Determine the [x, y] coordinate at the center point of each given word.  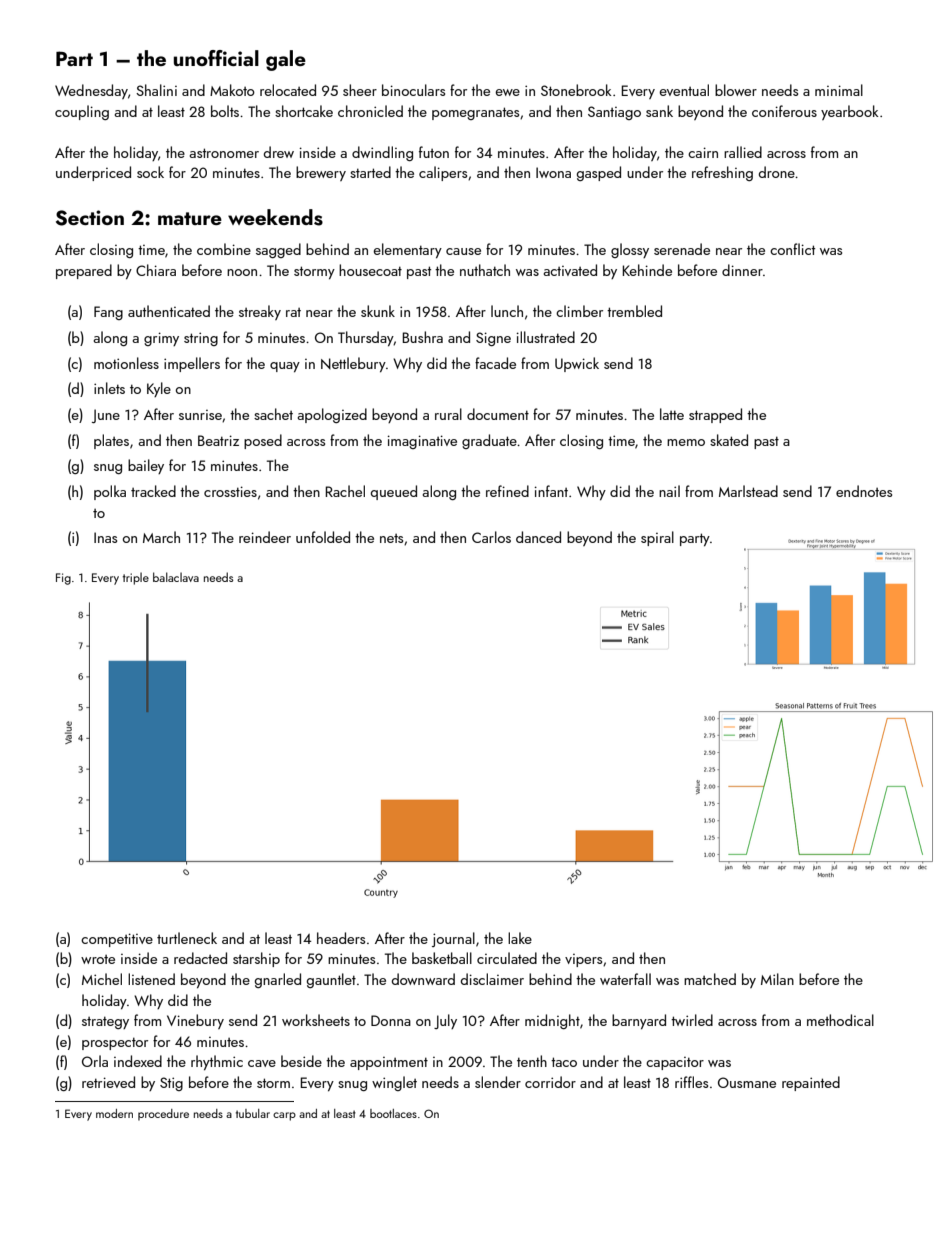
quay [285, 367]
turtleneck [187, 938]
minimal [839, 90]
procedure [163, 1115]
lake [520, 938]
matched [710, 979]
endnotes [864, 491]
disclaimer [492, 979]
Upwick [577, 364]
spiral [657, 538]
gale [286, 60]
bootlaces [393, 1113]
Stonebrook [576, 90]
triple [136, 578]
